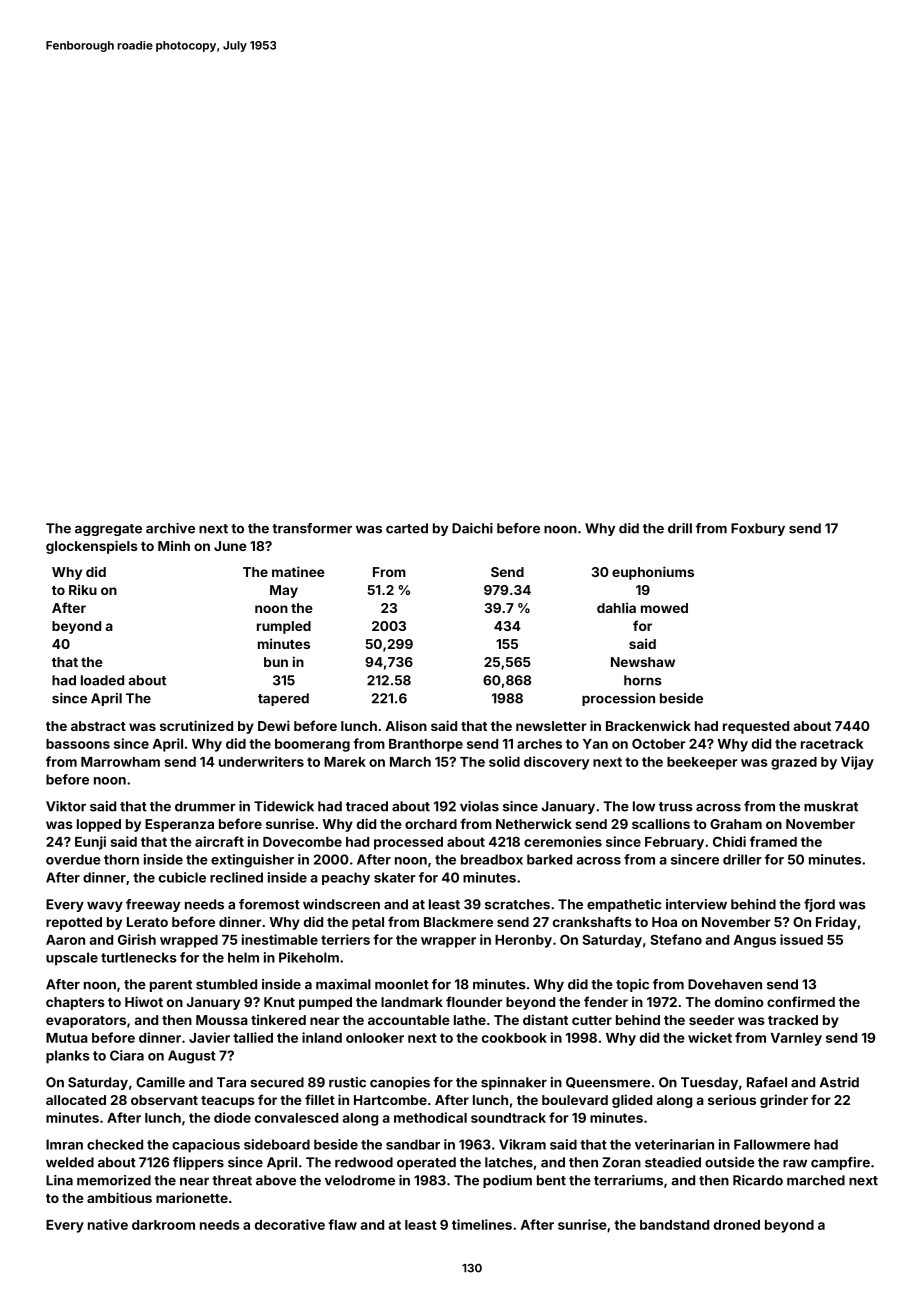 This screenshot has width=924, height=1308. What do you see at coordinates (174, 545) in the screenshot?
I see `Minh` at bounding box center [174, 545].
